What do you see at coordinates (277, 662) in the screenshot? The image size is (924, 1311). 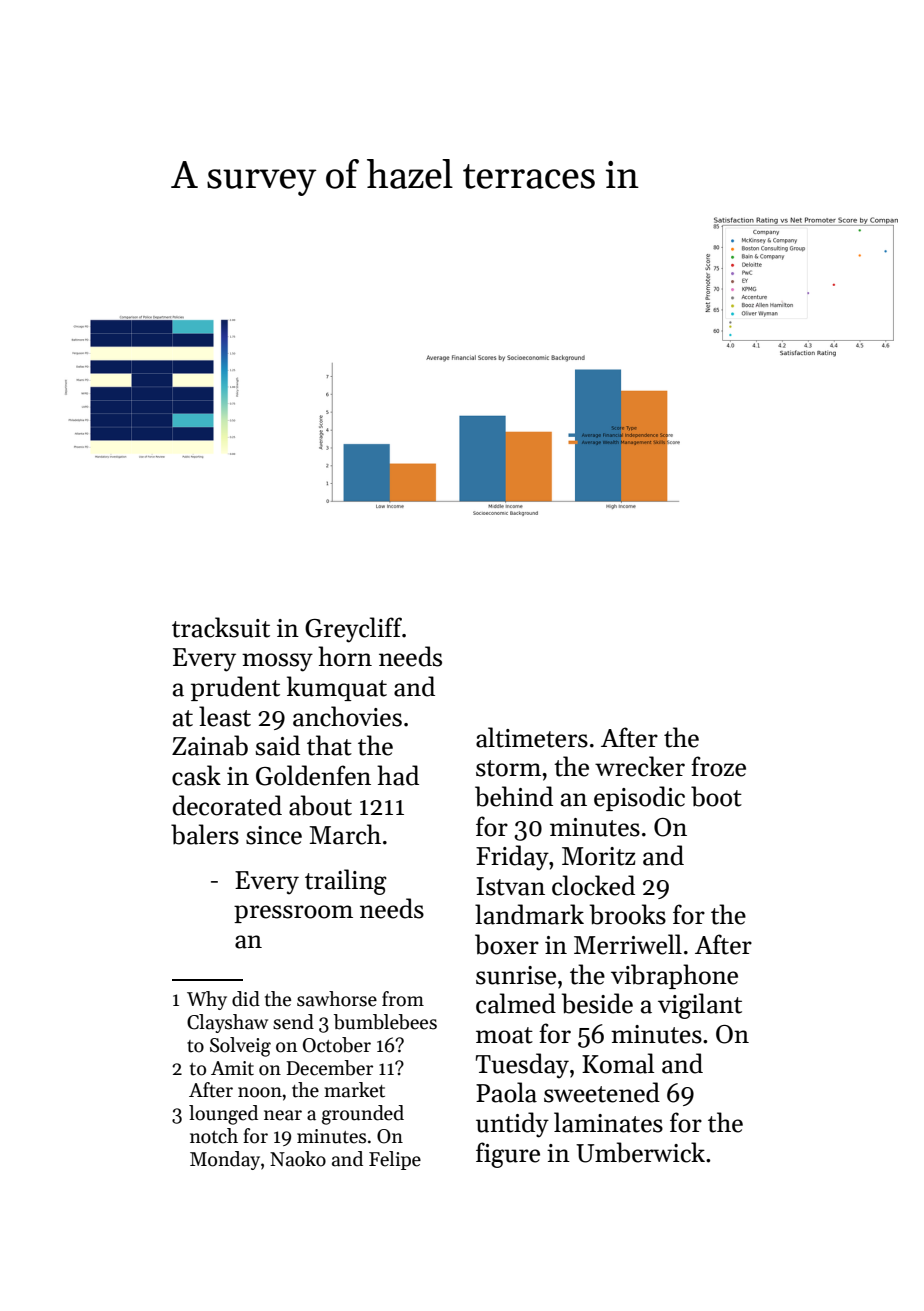 I see `mossy` at bounding box center [277, 662].
